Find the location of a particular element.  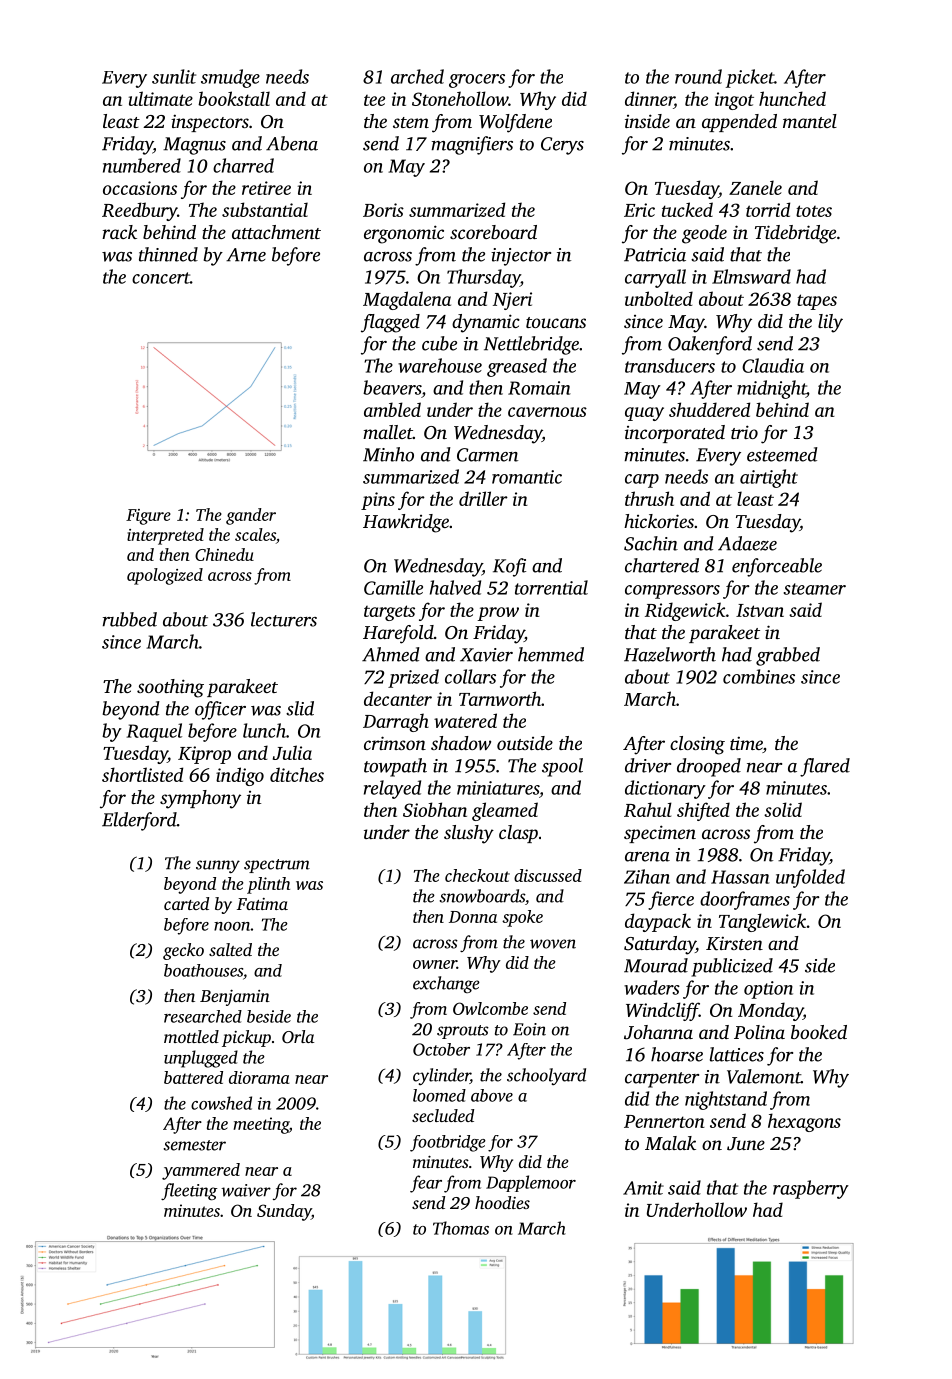

Boris is located at coordinates (383, 210).
